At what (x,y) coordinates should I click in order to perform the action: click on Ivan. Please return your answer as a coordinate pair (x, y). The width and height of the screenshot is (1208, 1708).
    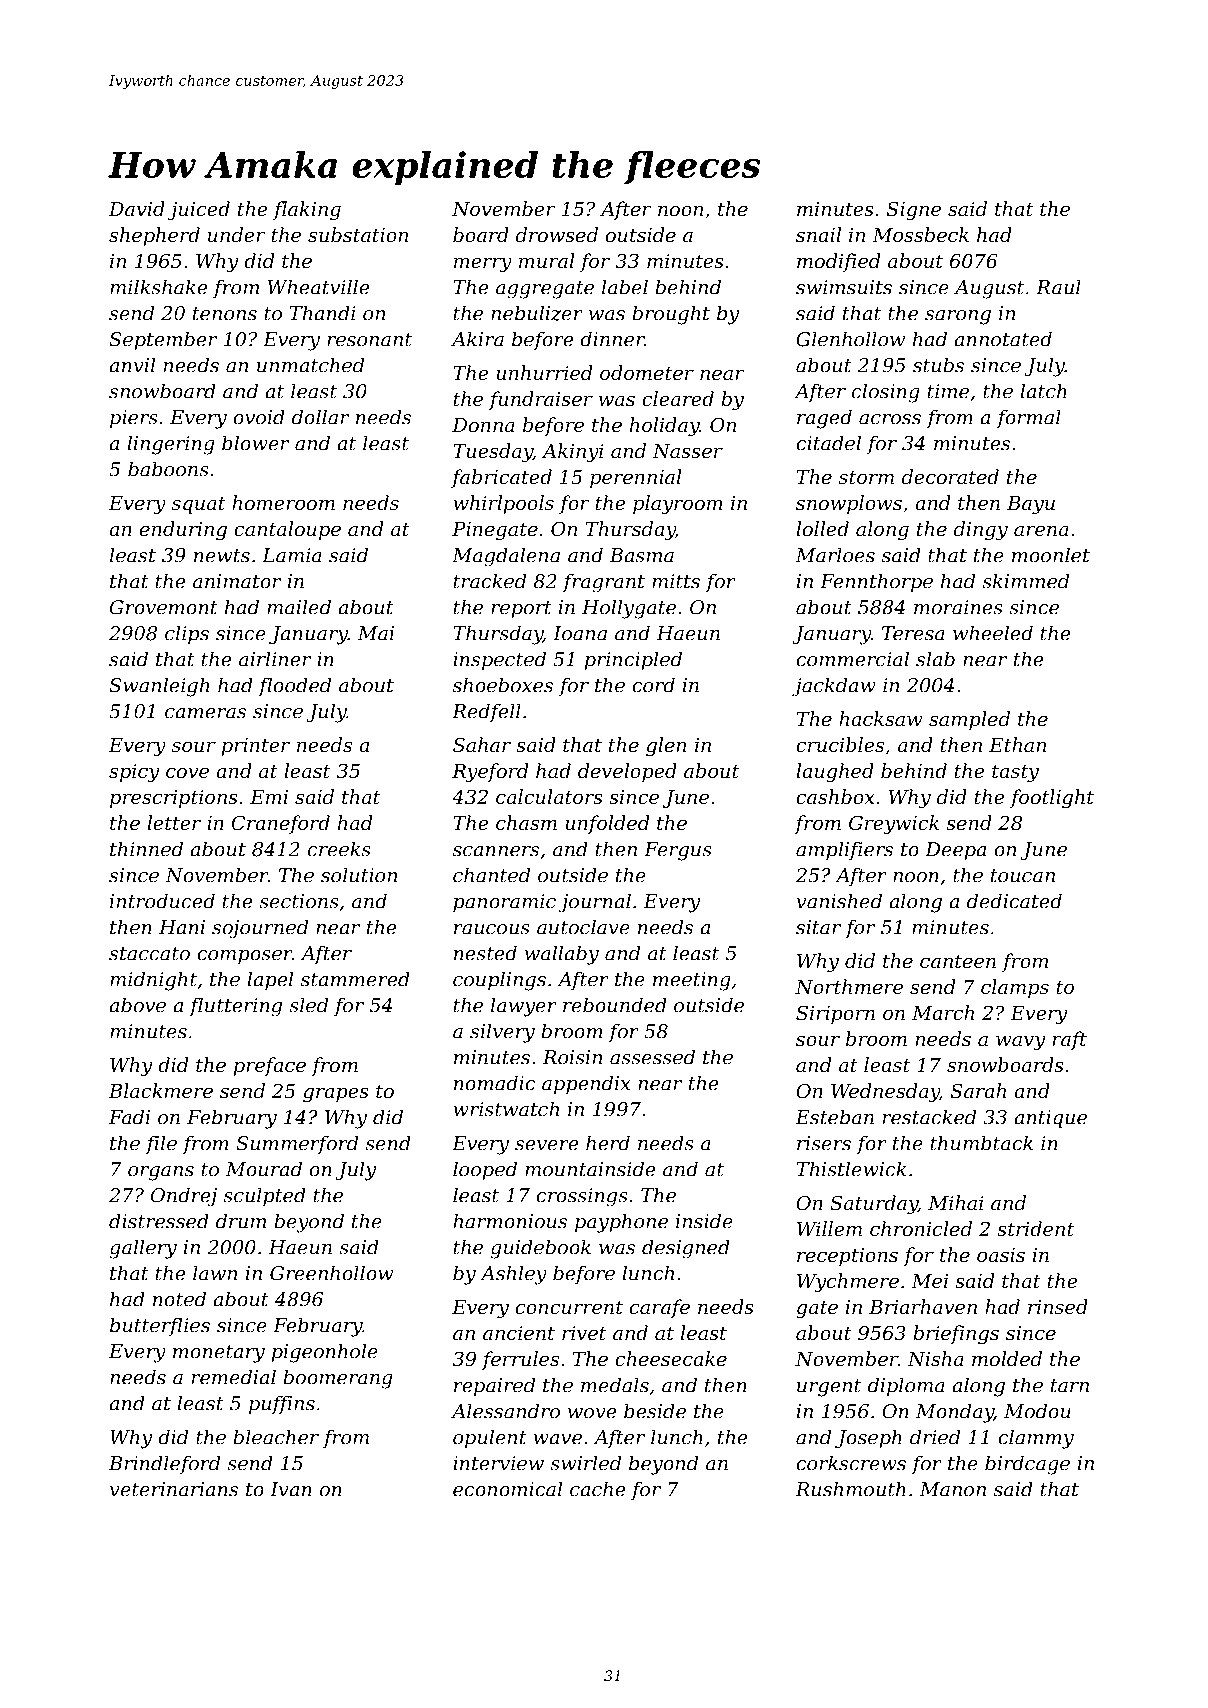
    Looking at the image, I should click on (291, 1489).
